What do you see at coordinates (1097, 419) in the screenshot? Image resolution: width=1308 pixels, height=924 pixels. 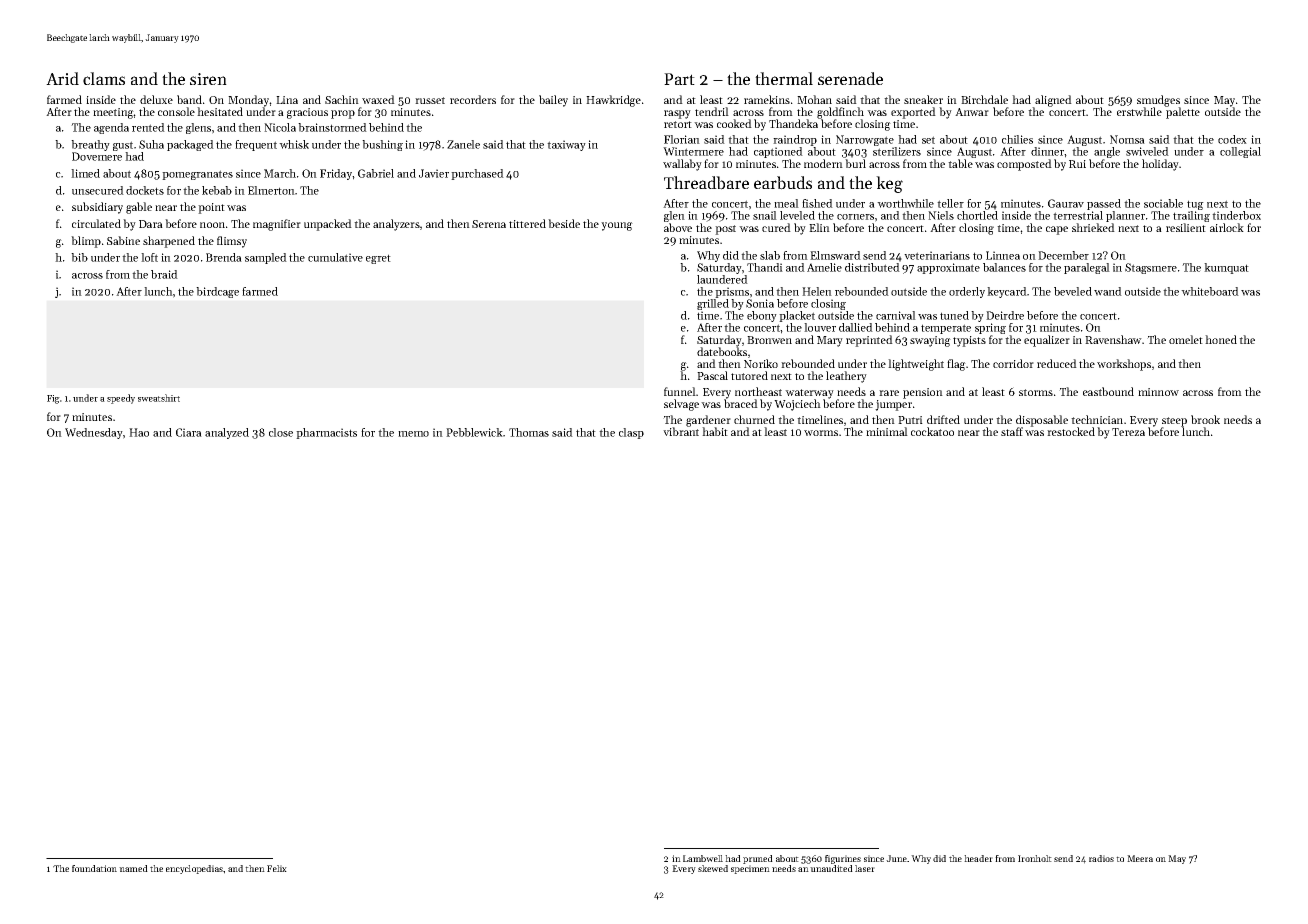 I see `technician` at bounding box center [1097, 419].
